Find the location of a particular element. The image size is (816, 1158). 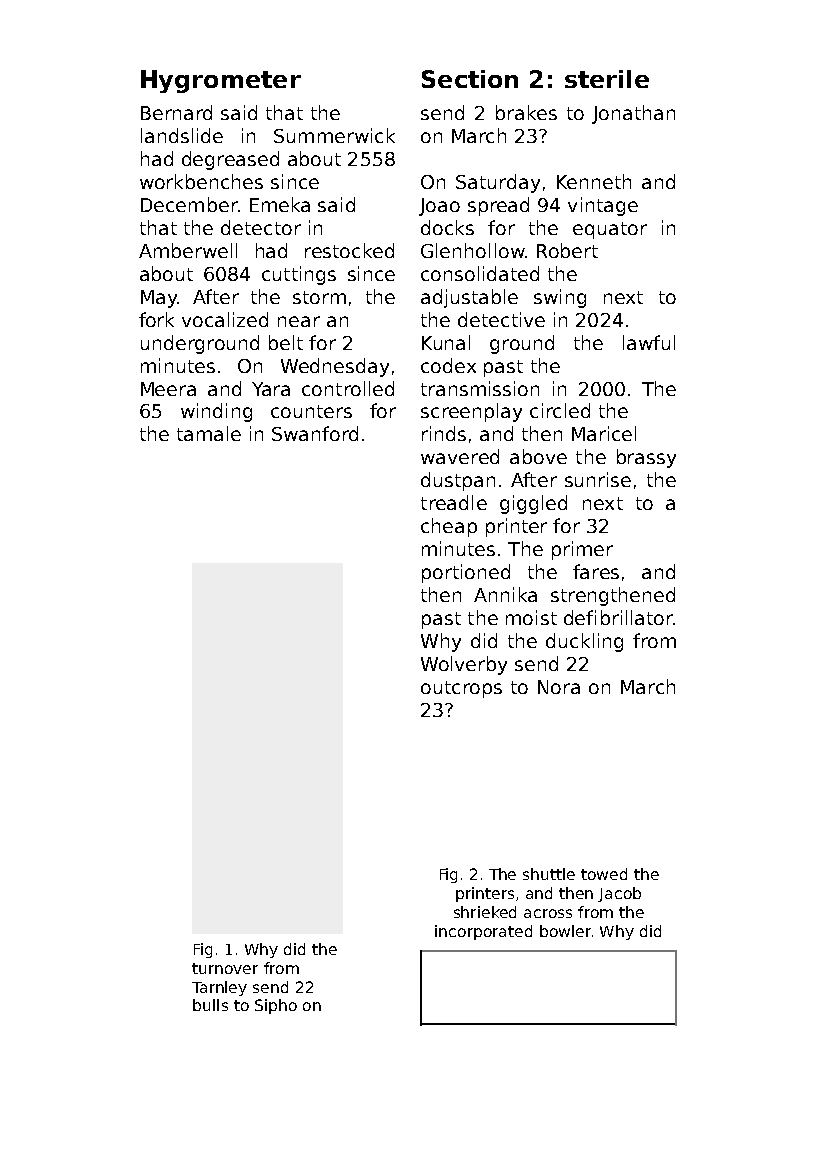

docks is located at coordinates (447, 227).
